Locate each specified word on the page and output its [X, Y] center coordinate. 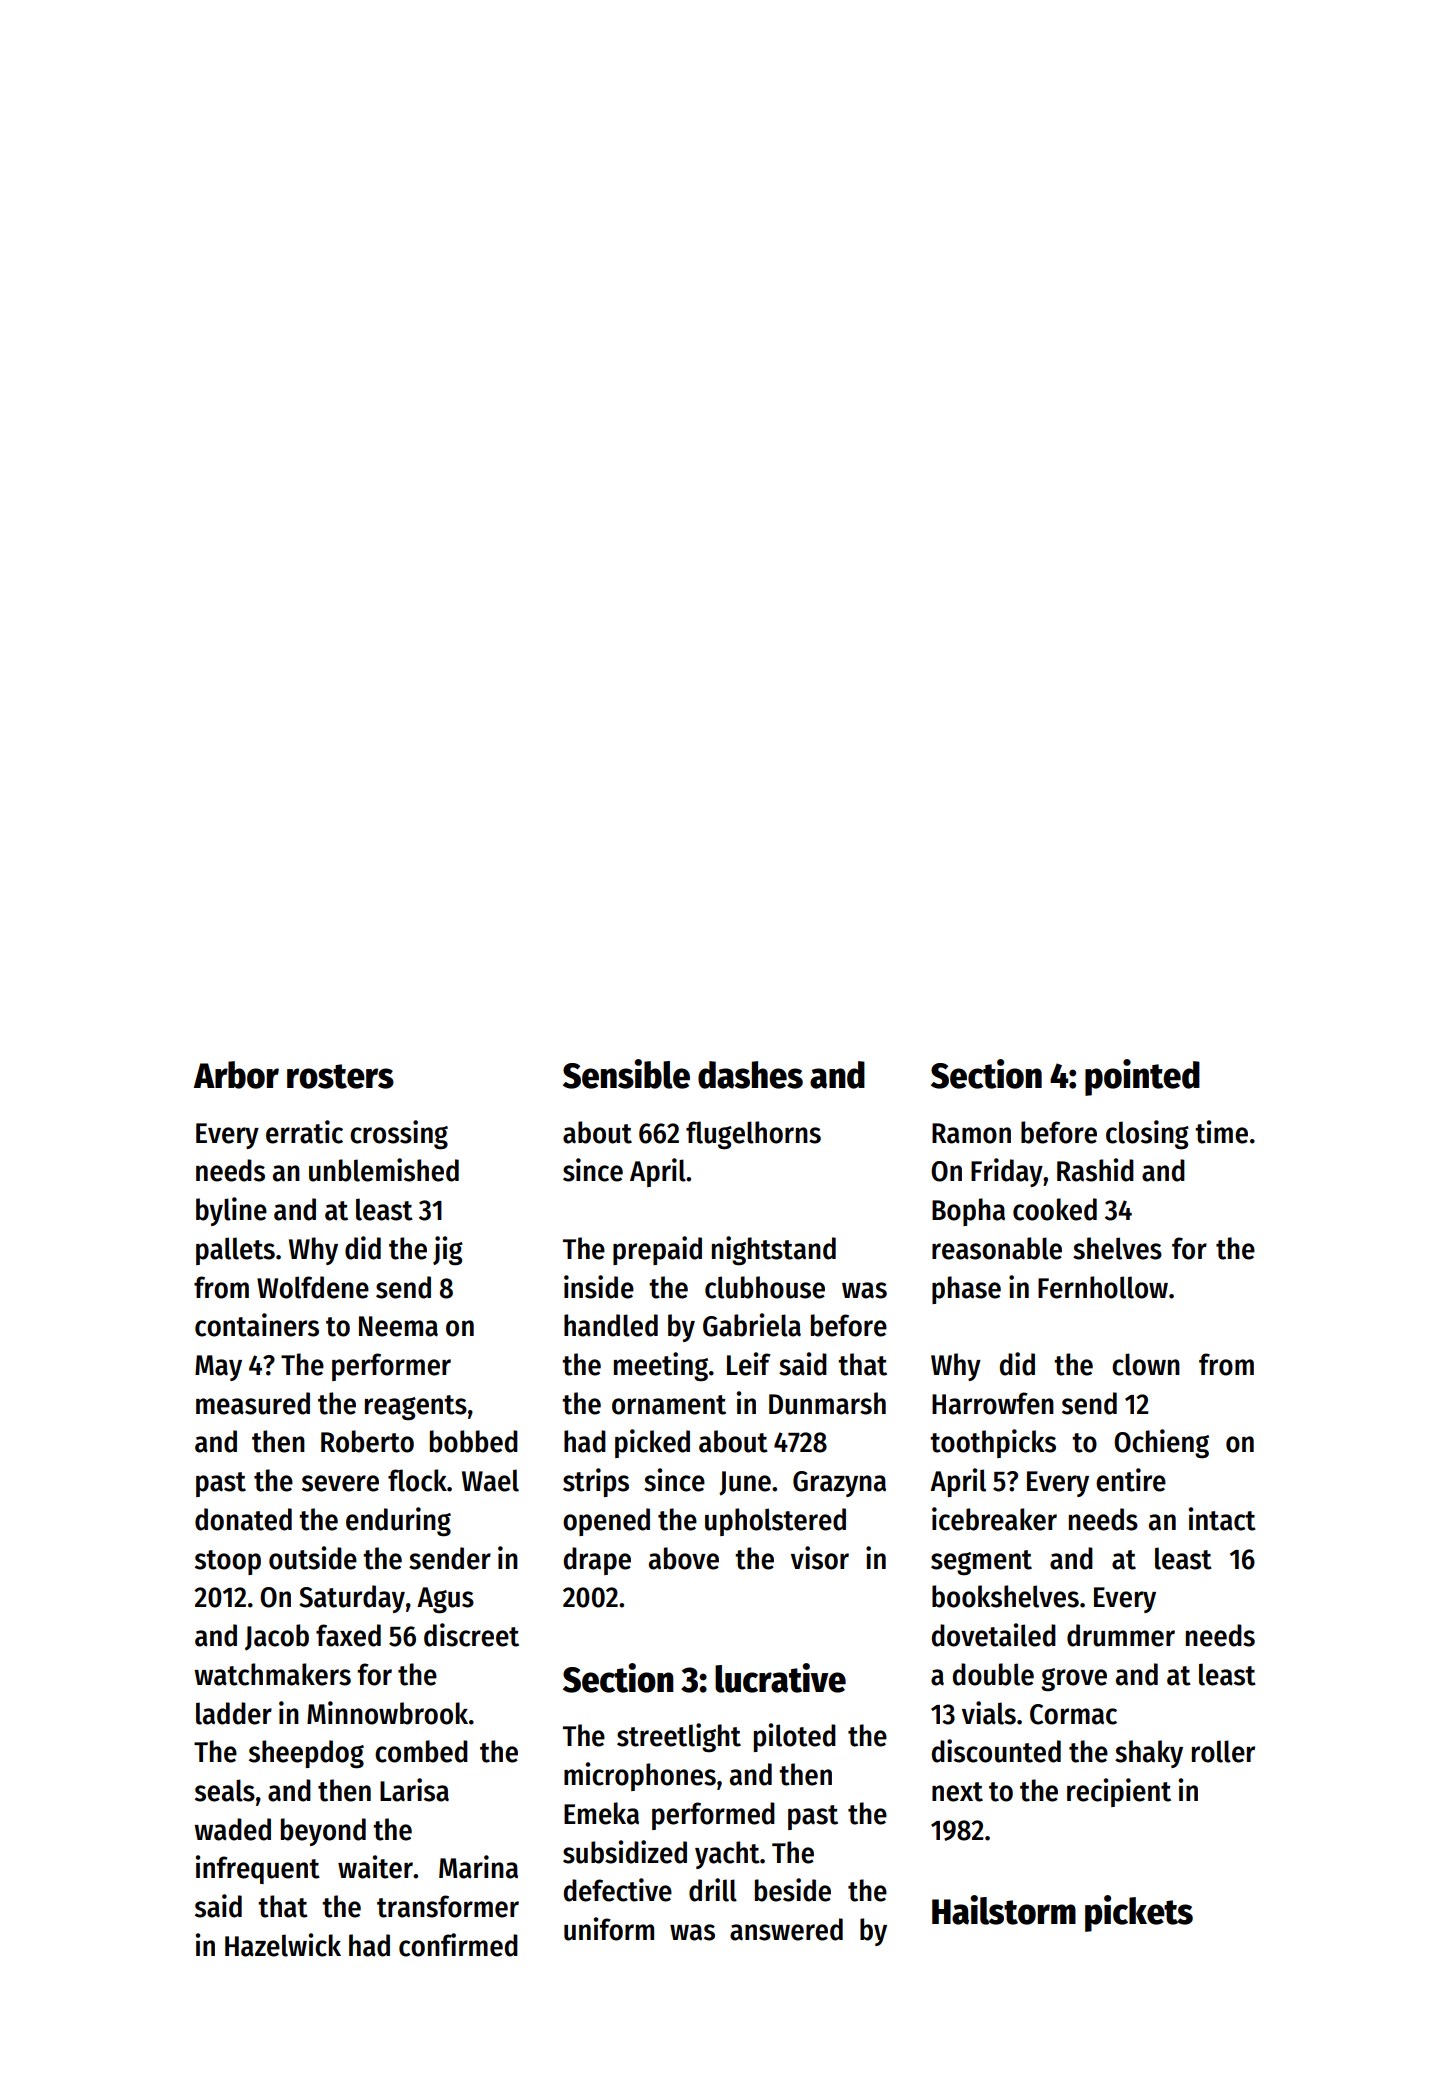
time [1221, 1132]
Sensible [626, 1074]
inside [599, 1287]
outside [313, 1558]
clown [1146, 1364]
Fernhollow [1103, 1287]
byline [231, 1211]
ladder [234, 1713]
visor [820, 1558]
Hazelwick [283, 1945]
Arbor [236, 1075]
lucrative [780, 1678]
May [218, 1368]
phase [966, 1290]
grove [1074, 1680]
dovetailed [994, 1635]
